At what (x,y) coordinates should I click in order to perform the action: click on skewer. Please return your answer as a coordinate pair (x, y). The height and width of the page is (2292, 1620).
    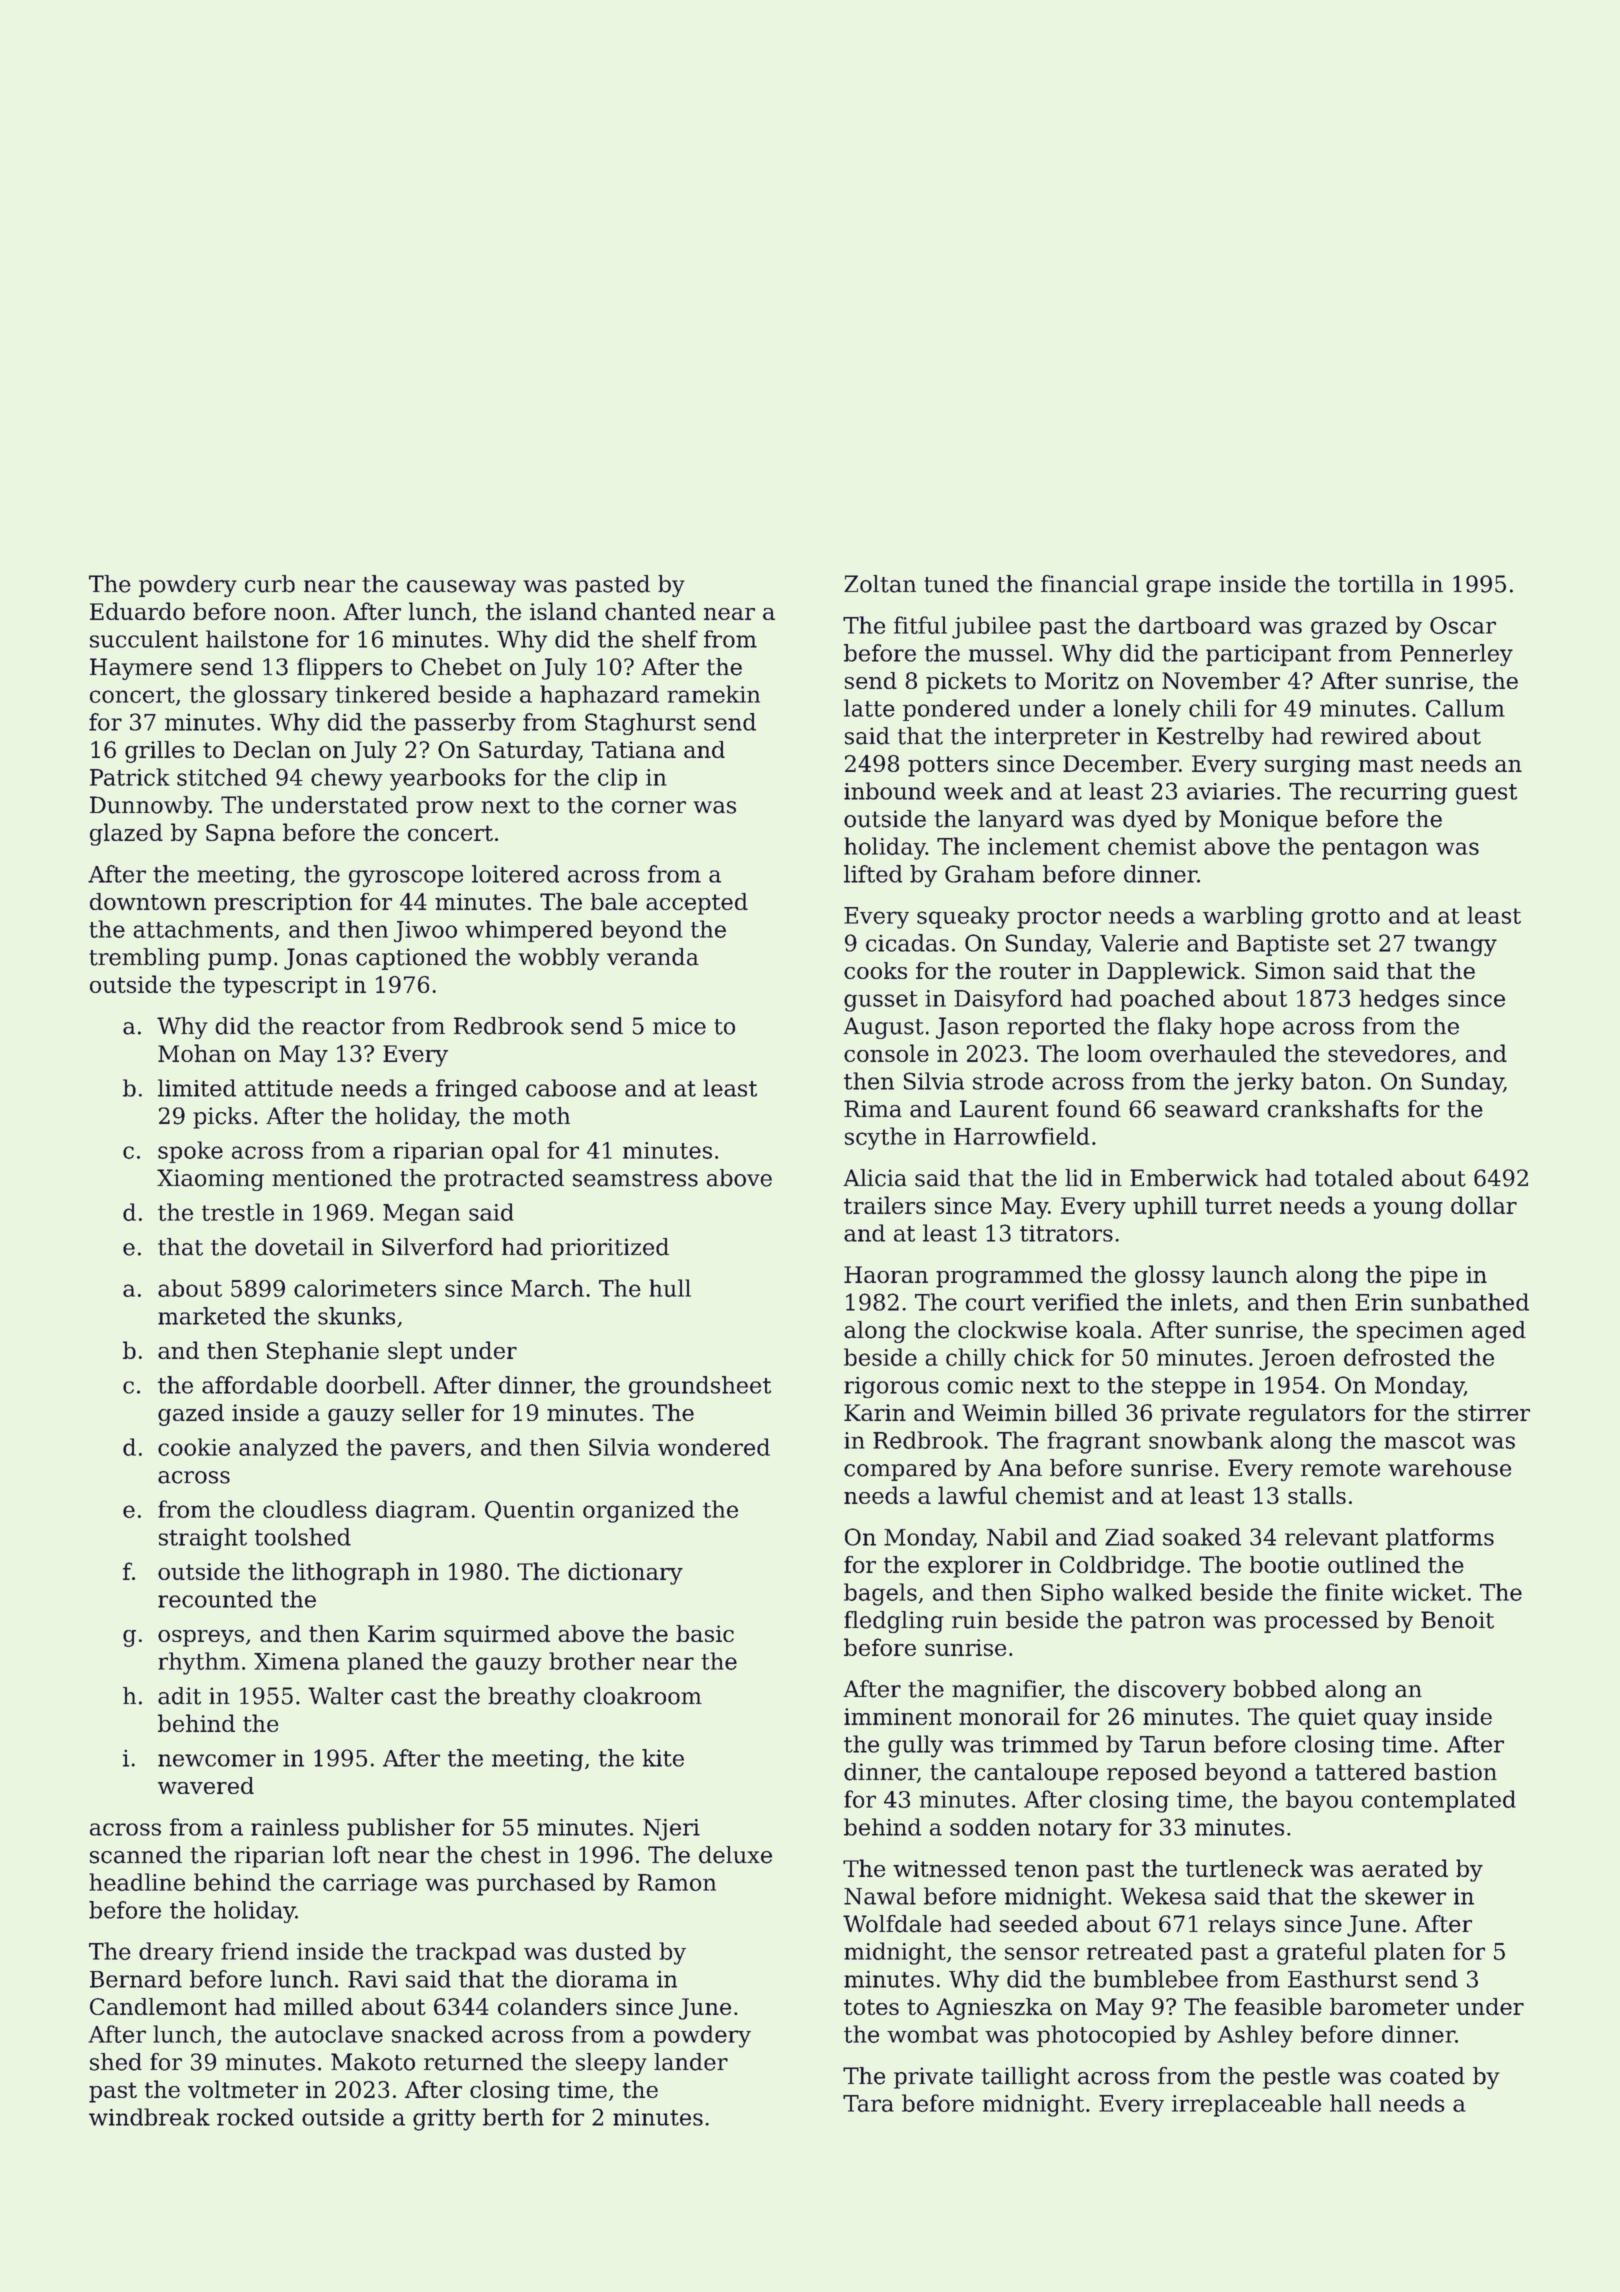
    Looking at the image, I should click on (1405, 1896).
